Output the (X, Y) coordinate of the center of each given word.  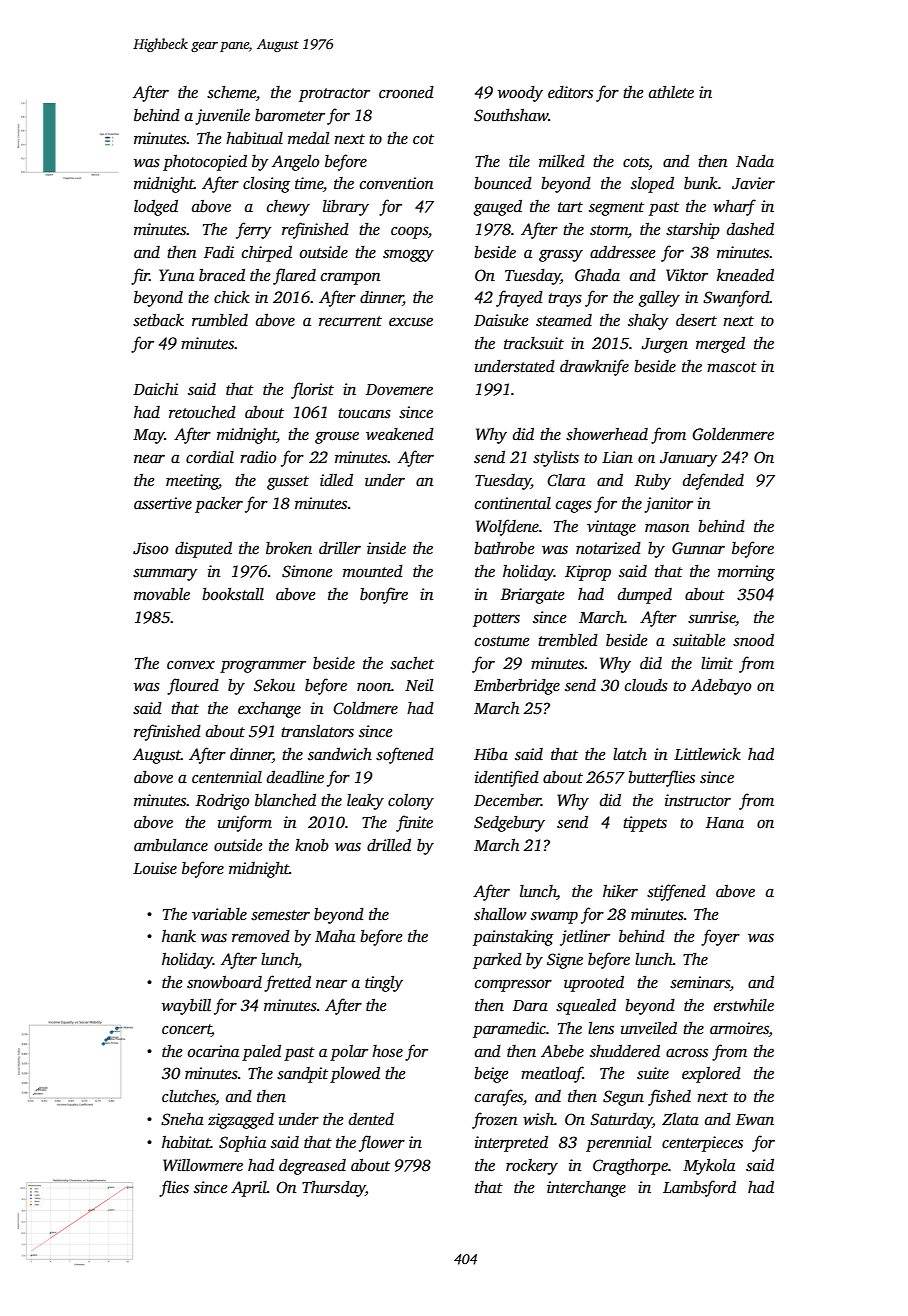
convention (397, 183)
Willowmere (203, 1165)
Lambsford (699, 1188)
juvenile (222, 117)
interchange (586, 1189)
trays (565, 300)
